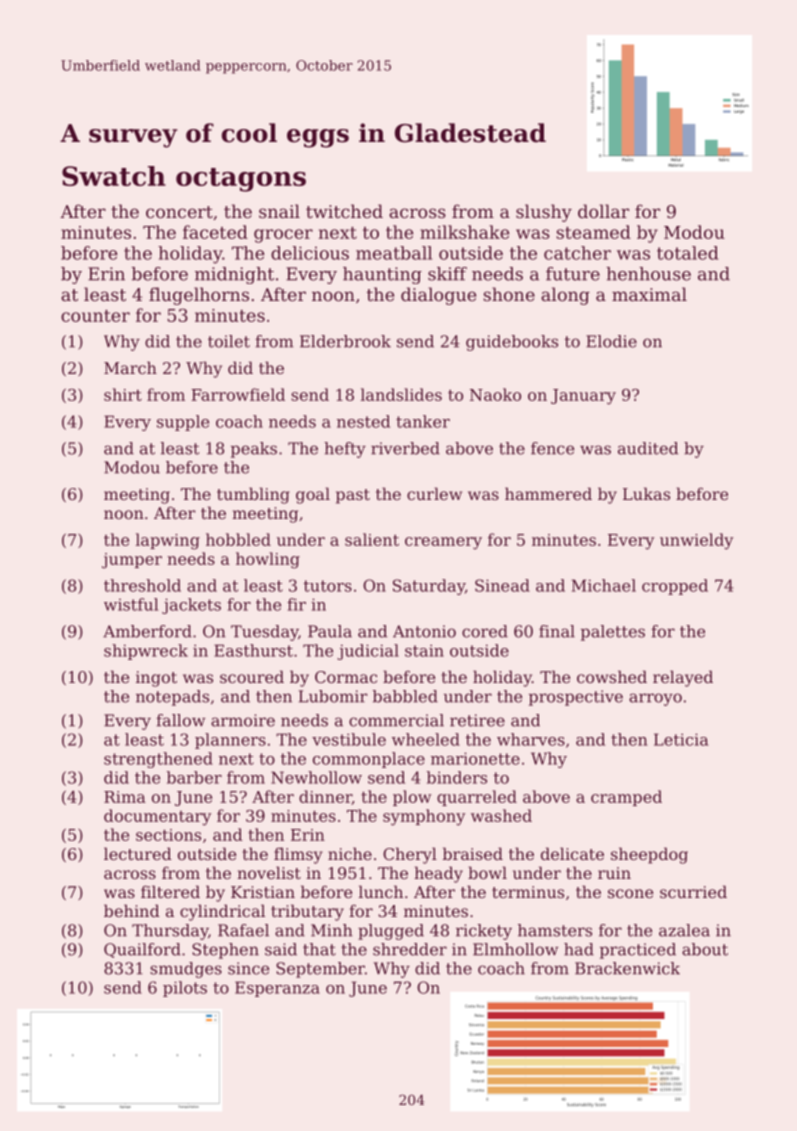 Image resolution: width=797 pixels, height=1131 pixels. Describe the element at coordinates (350, 853) in the screenshot. I see `niche` at that location.
